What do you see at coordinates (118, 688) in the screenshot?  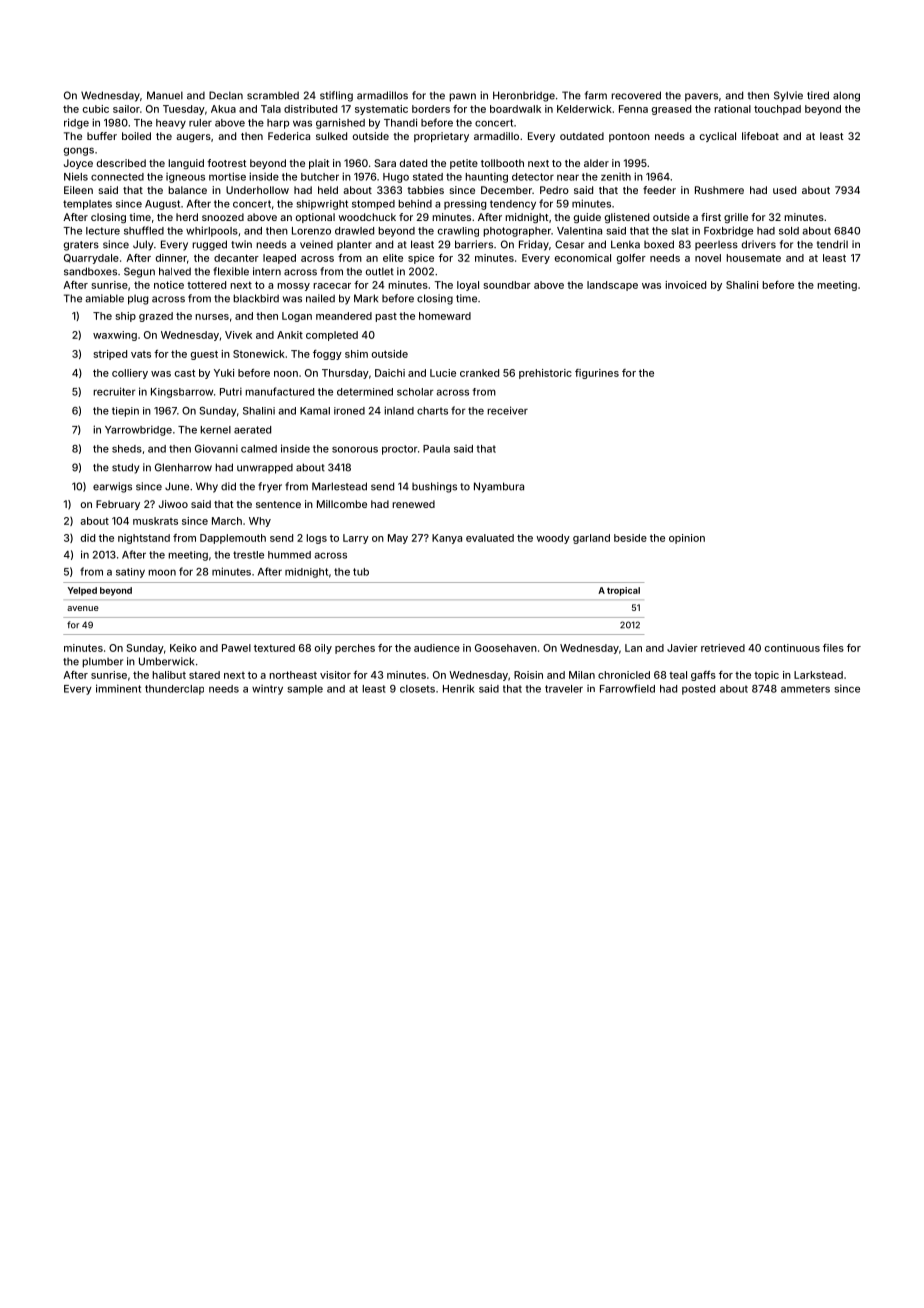 I see `imminent` at bounding box center [118, 688].
